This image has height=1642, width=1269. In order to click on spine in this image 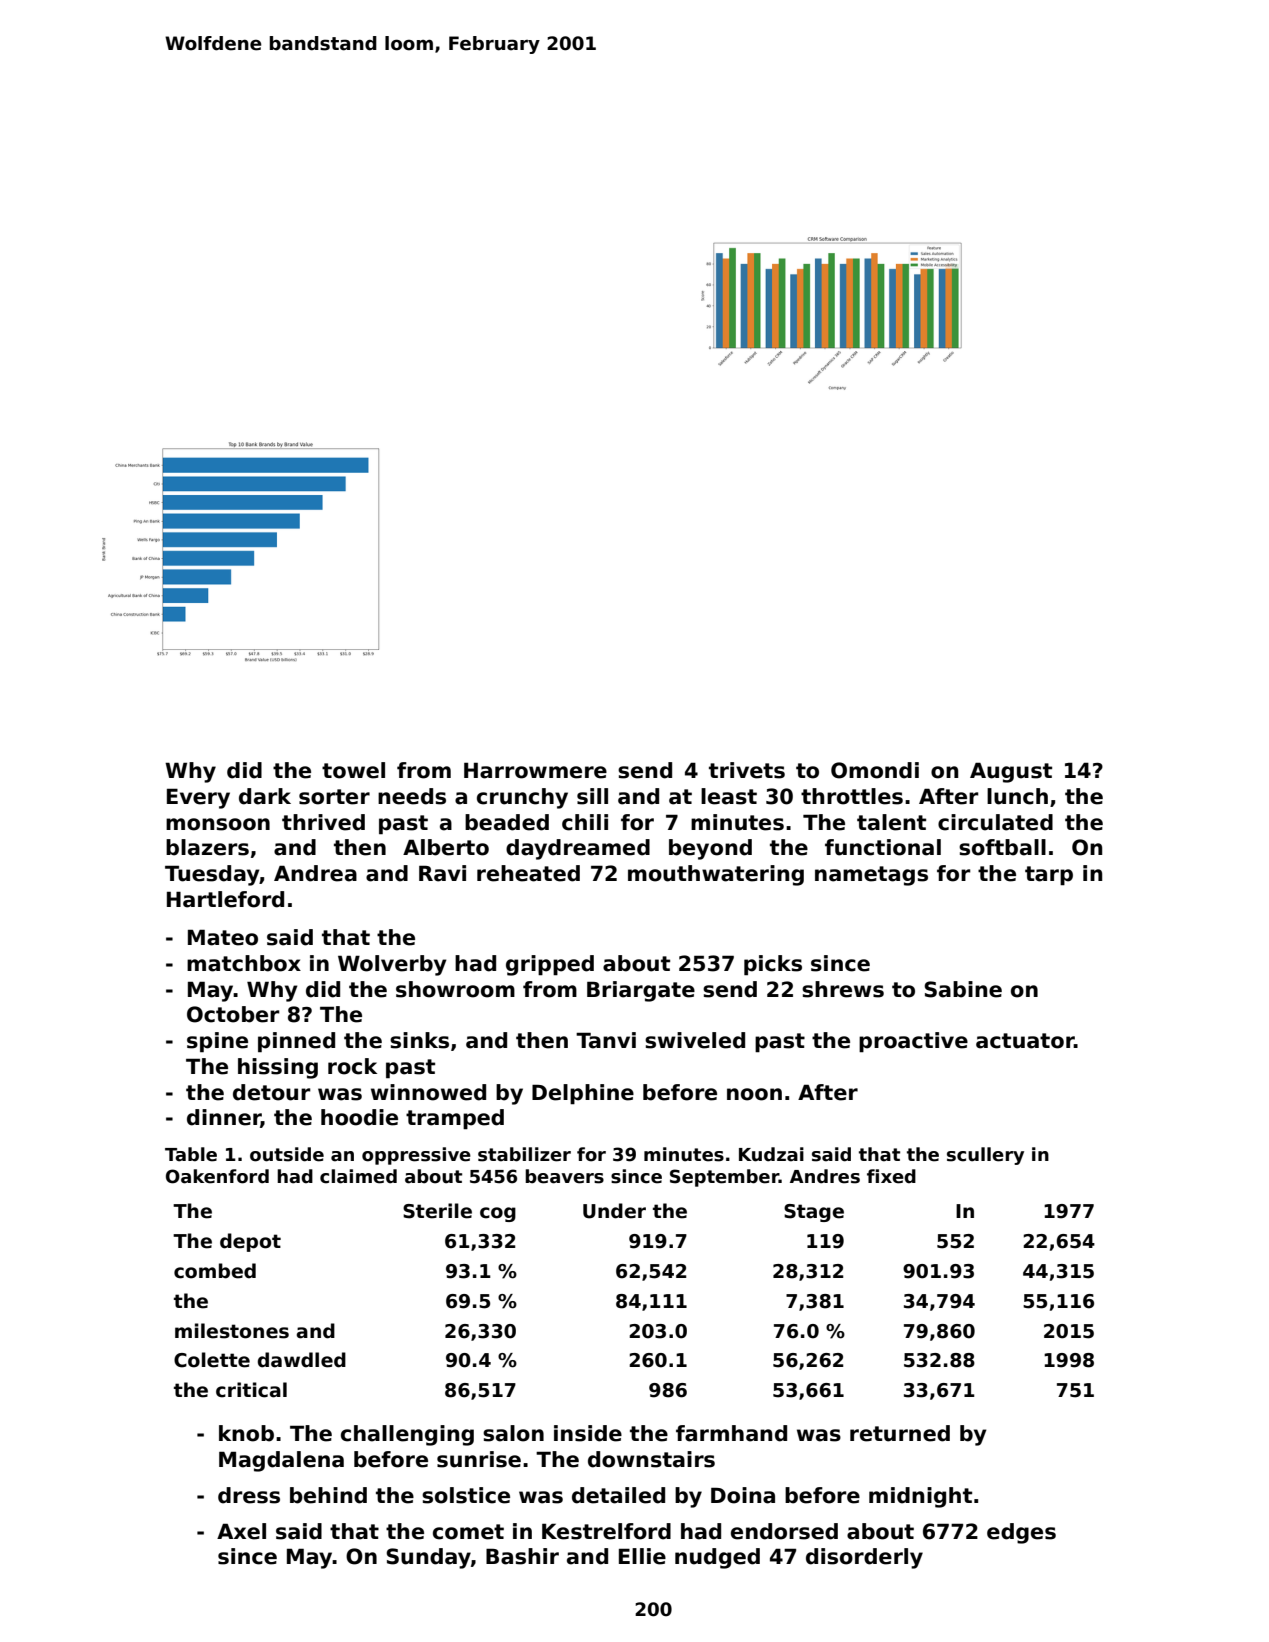, I will do `click(217, 1042)`.
